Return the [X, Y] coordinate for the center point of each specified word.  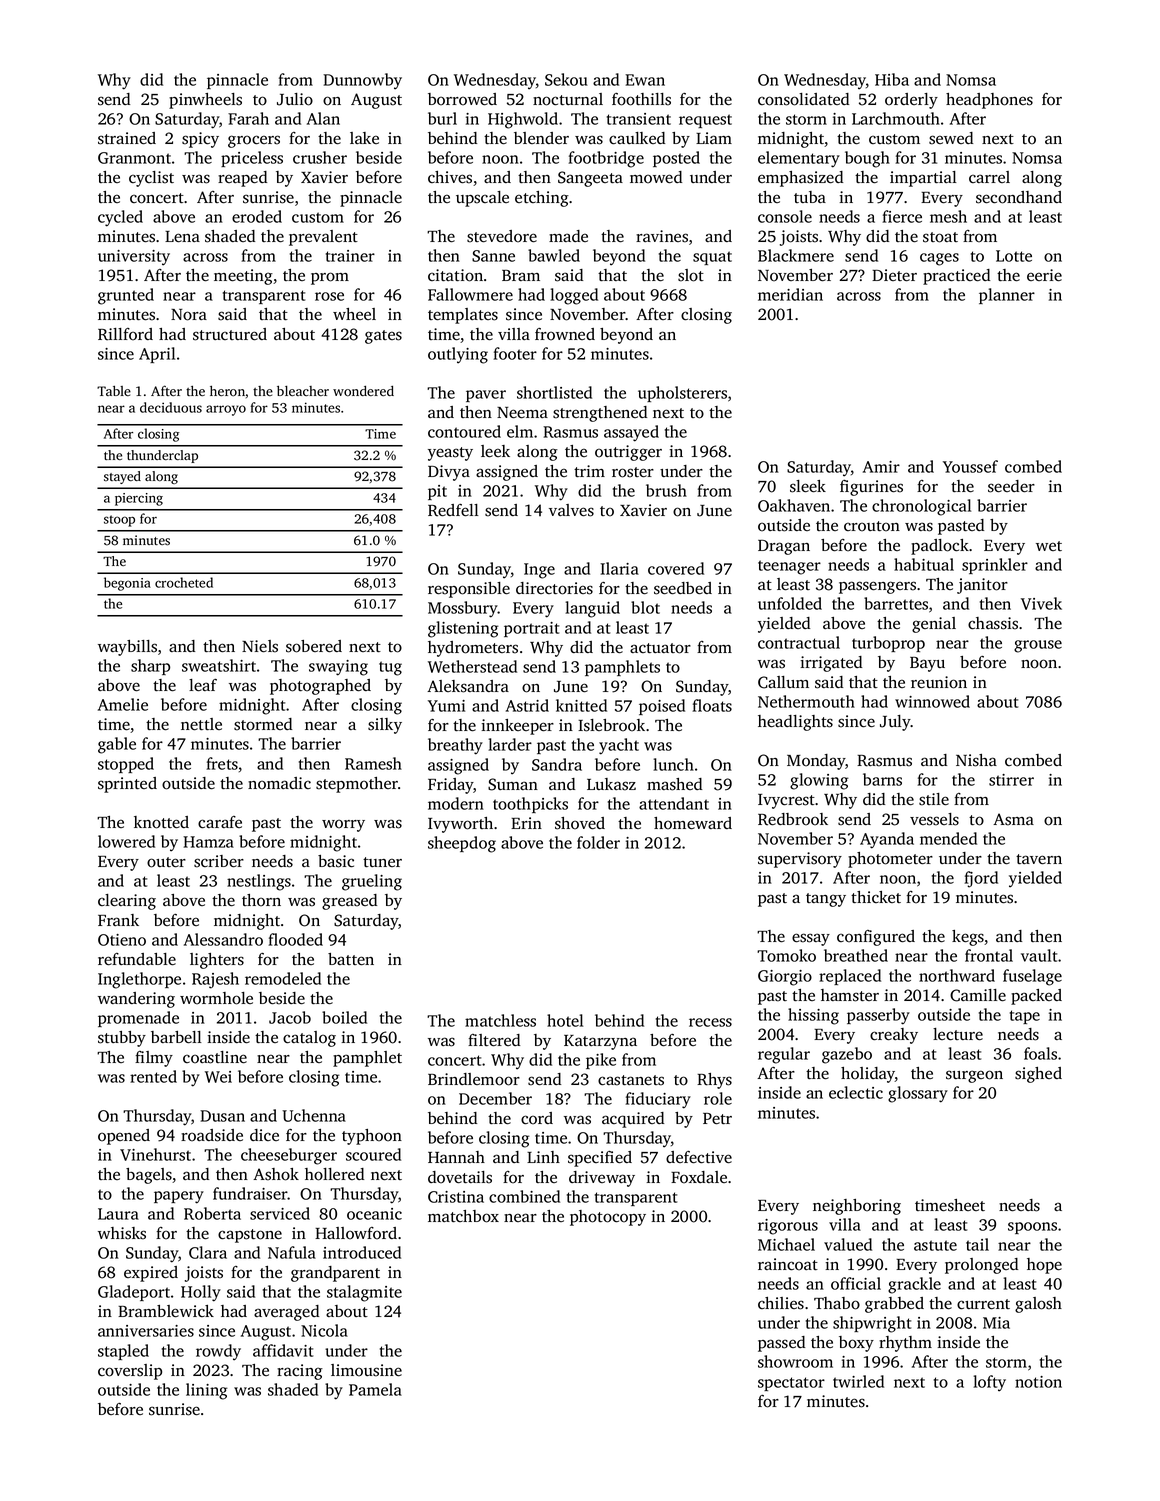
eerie [1044, 275]
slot [691, 275]
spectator [791, 1384]
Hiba [892, 79]
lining [207, 1391]
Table [114, 391]
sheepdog [462, 844]
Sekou [566, 79]
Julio [295, 99]
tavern [1039, 859]
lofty [989, 1383]
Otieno [122, 940]
